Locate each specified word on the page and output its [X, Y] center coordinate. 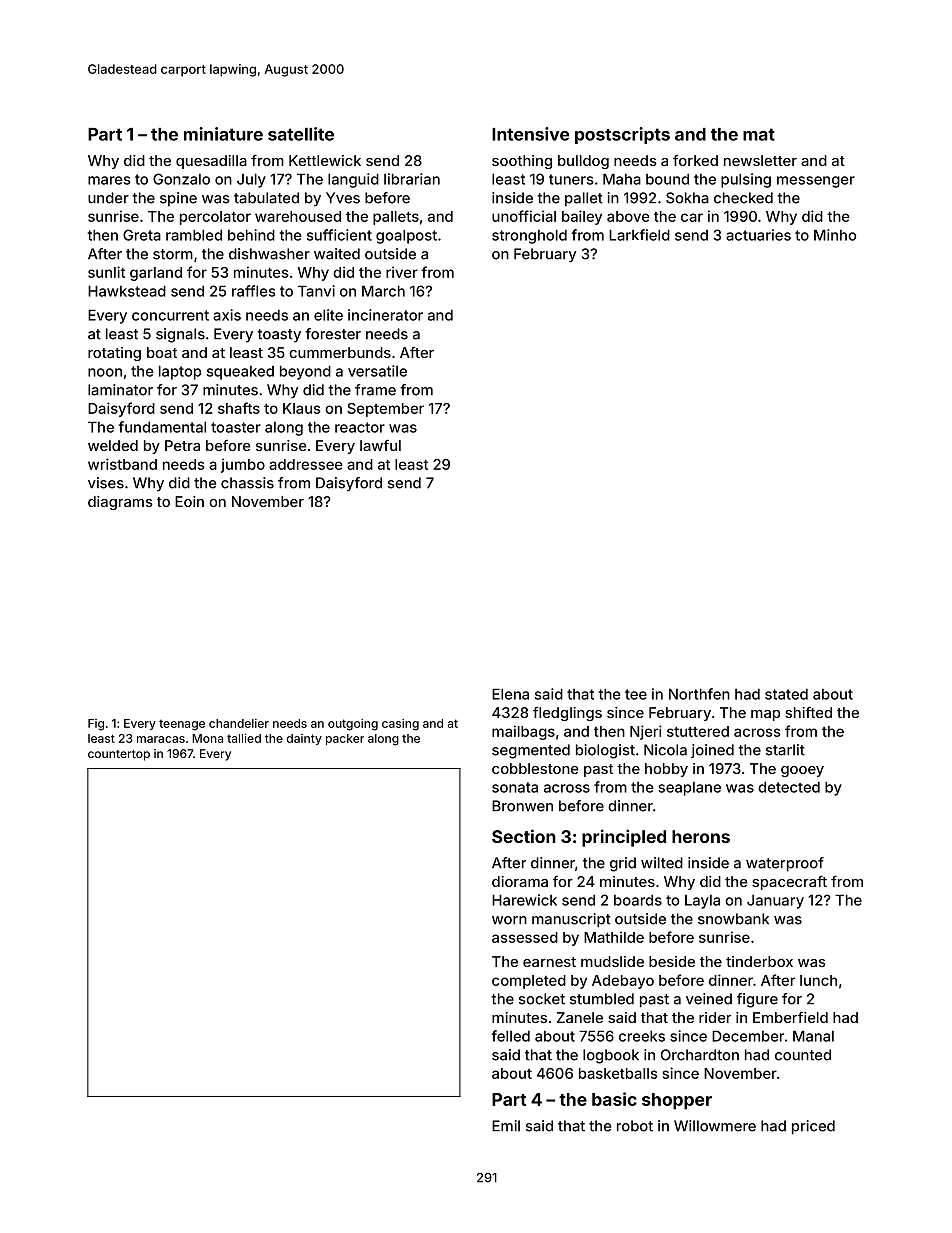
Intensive [530, 134]
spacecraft [789, 882]
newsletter [760, 160]
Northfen [699, 694]
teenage [182, 725]
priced [813, 1127]
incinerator [385, 315]
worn [509, 920]
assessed [525, 937]
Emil [506, 1126]
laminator [120, 390]
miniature [223, 134]
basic [614, 1099]
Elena [510, 694]
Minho [835, 235]
